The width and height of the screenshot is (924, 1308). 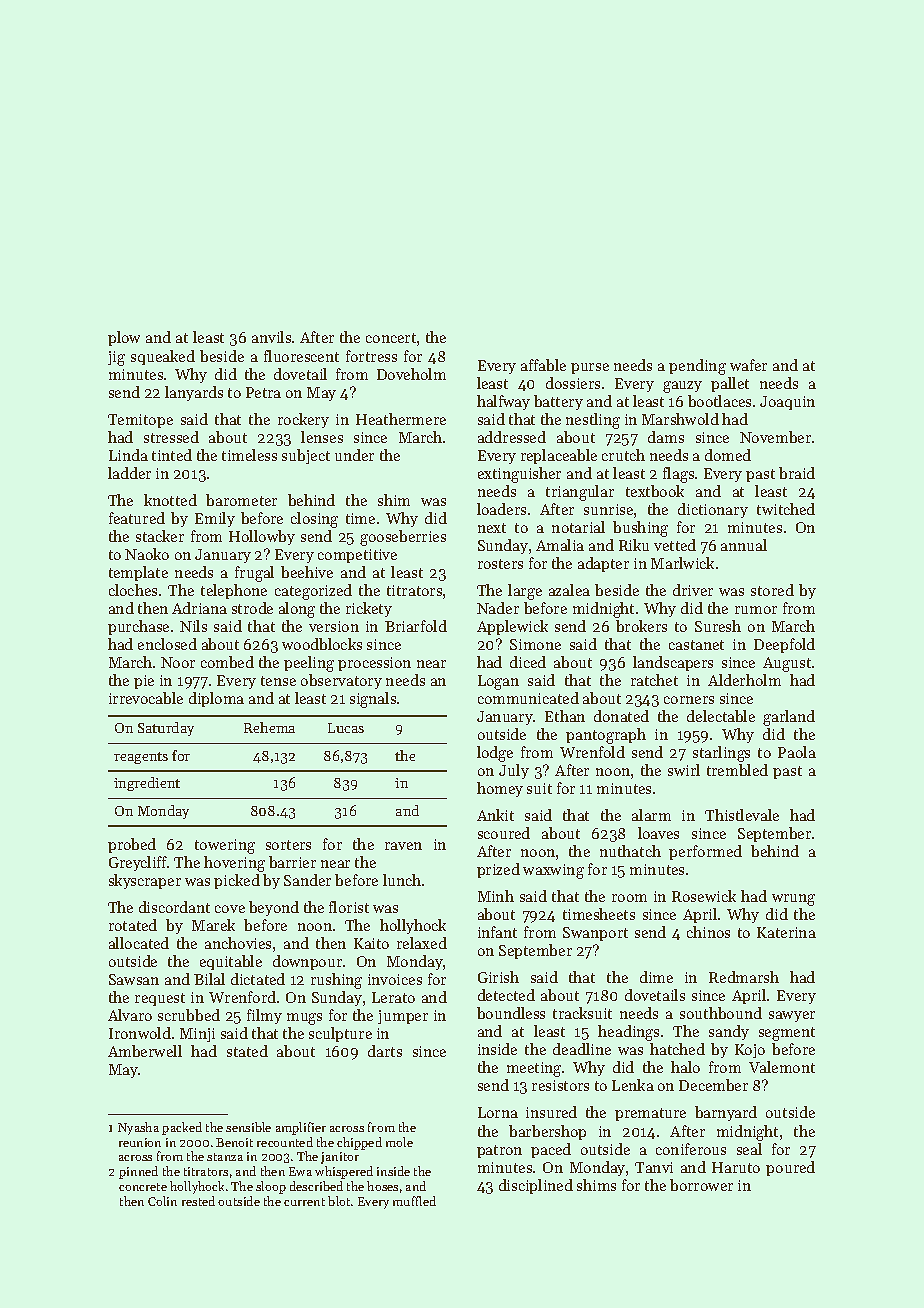 What do you see at coordinates (403, 846) in the screenshot?
I see `raven` at bounding box center [403, 846].
